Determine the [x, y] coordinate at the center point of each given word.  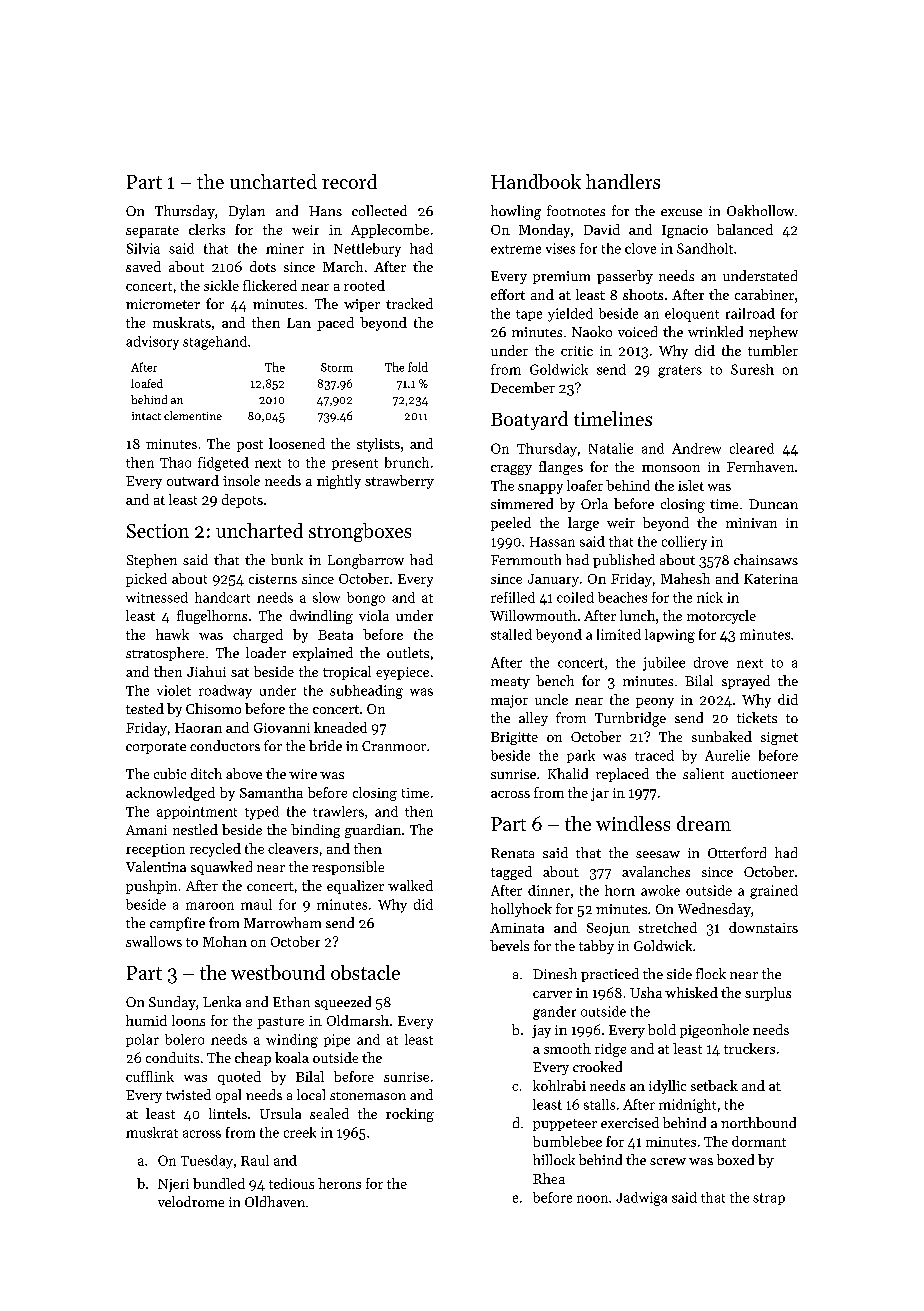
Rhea [549, 1178]
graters [680, 371]
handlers [623, 181]
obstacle [365, 972]
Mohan [225, 941]
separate [152, 232]
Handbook [536, 181]
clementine [193, 415]
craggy [511, 470]
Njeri [173, 1185]
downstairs [763, 927]
